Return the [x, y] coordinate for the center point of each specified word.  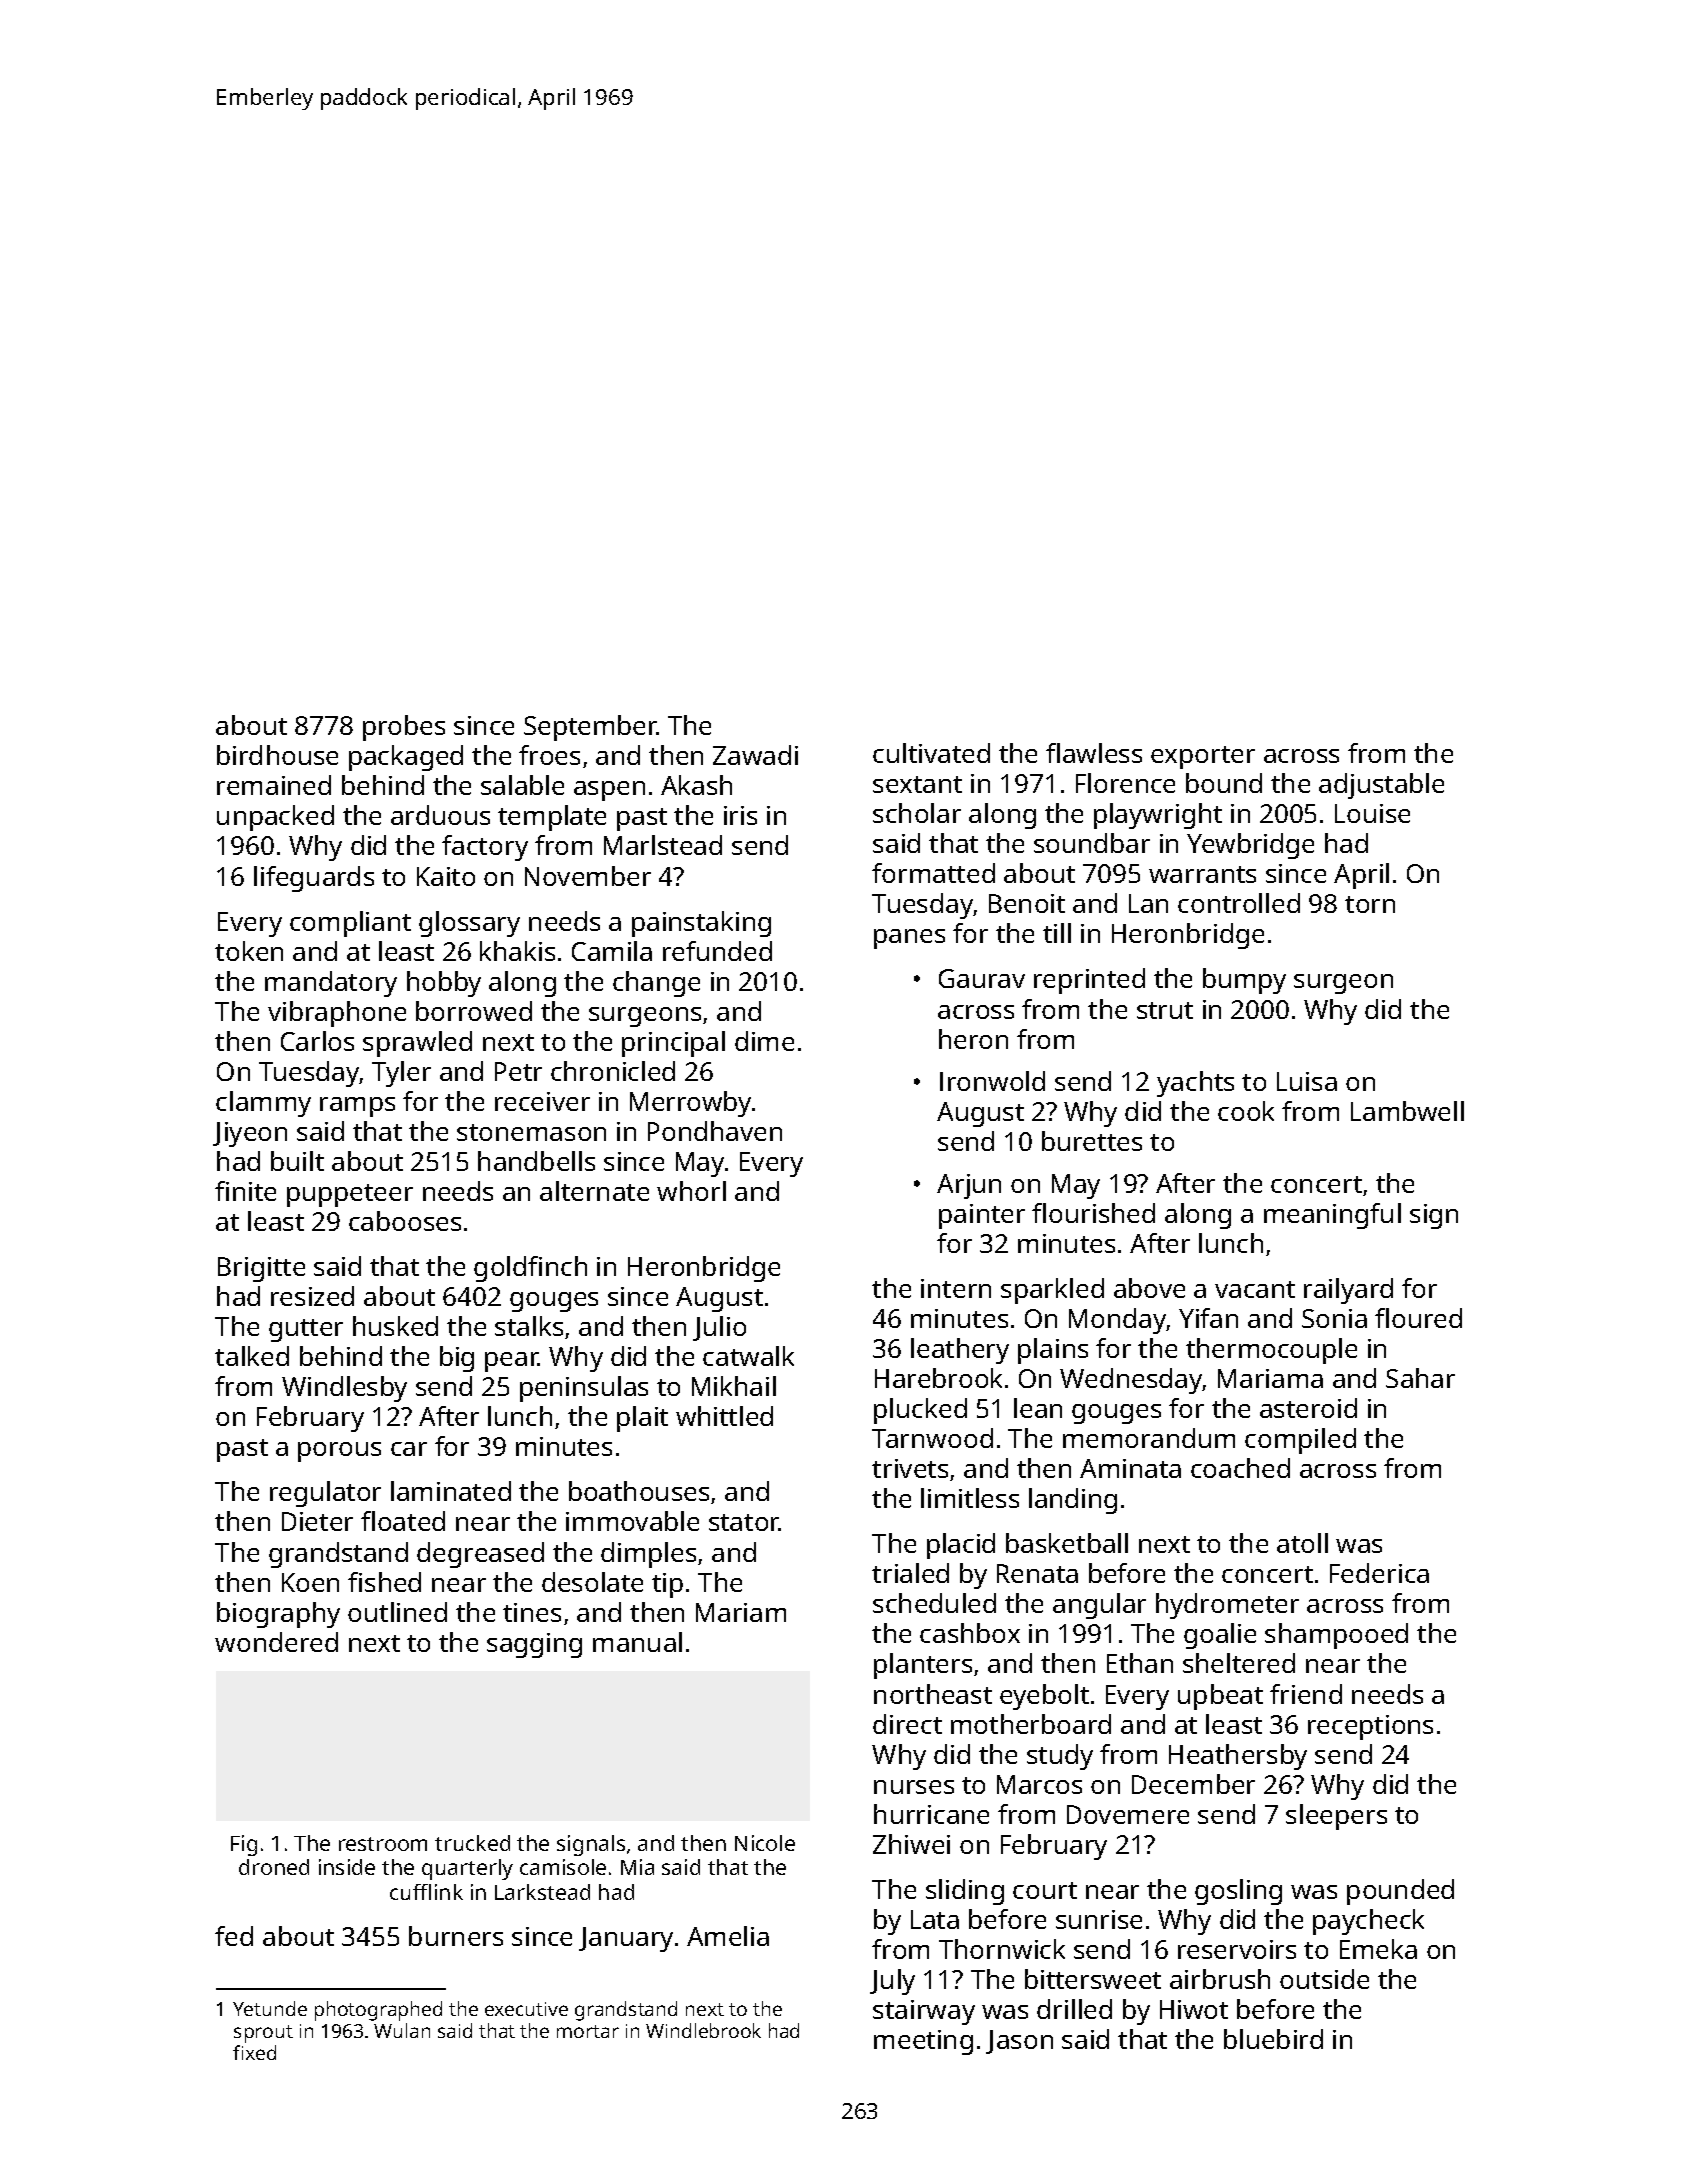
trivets [910, 1468]
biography [278, 1615]
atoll [1302, 1543]
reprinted [1089, 981]
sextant [917, 784]
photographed [378, 2011]
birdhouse [277, 755]
